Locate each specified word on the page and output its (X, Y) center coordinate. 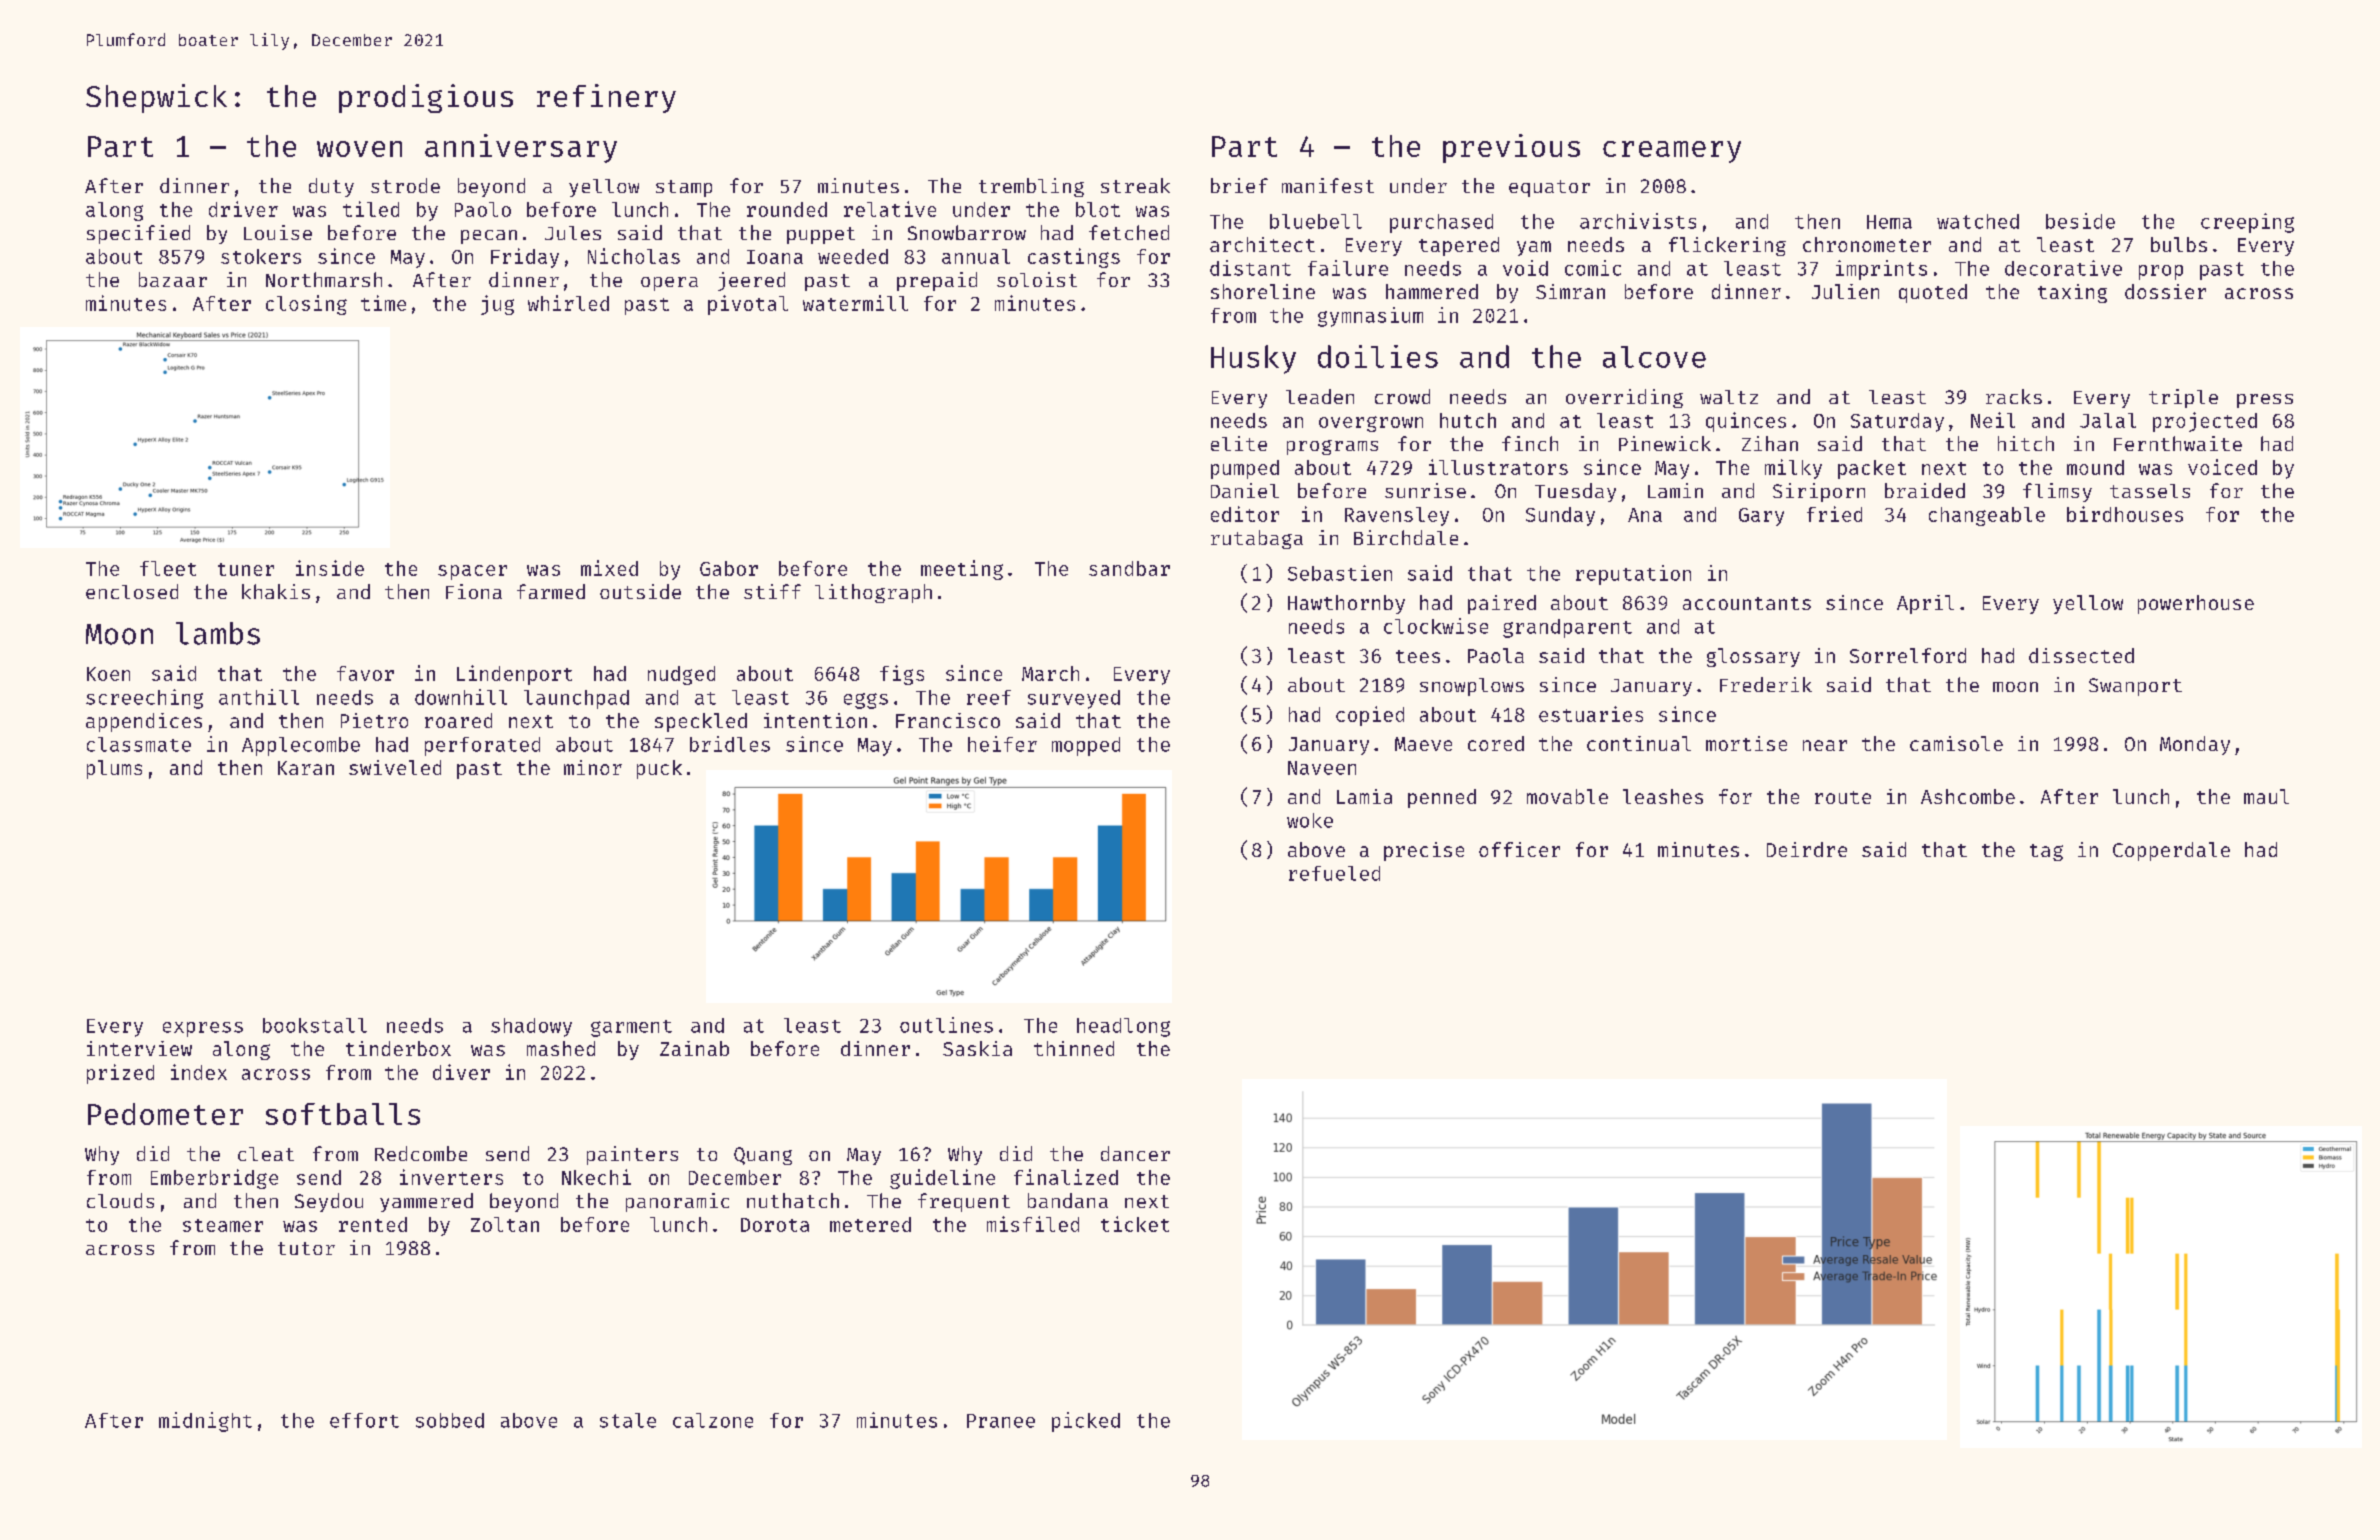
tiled (371, 209)
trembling (1031, 187)
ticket (1135, 1224)
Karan (306, 768)
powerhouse (2196, 604)
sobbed (450, 1420)
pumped (1245, 469)
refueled (1334, 873)
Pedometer (165, 1114)
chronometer (1867, 244)
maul (2266, 796)
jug (497, 305)
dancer (1135, 1153)
